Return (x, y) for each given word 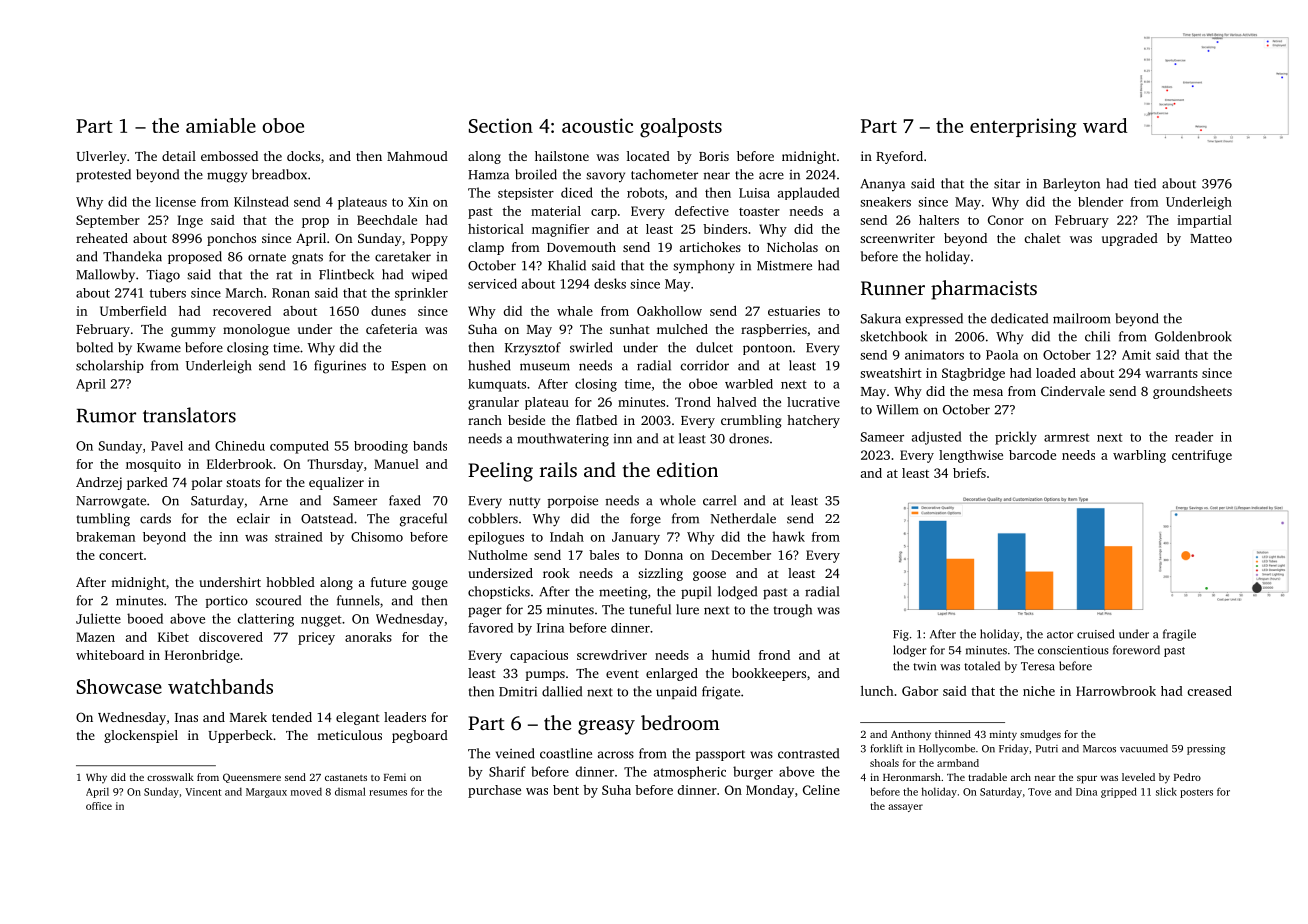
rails (558, 469)
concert (121, 556)
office (99, 806)
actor (1060, 635)
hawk (788, 536)
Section (501, 125)
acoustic (597, 125)
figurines (340, 367)
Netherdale (743, 518)
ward (1105, 125)
